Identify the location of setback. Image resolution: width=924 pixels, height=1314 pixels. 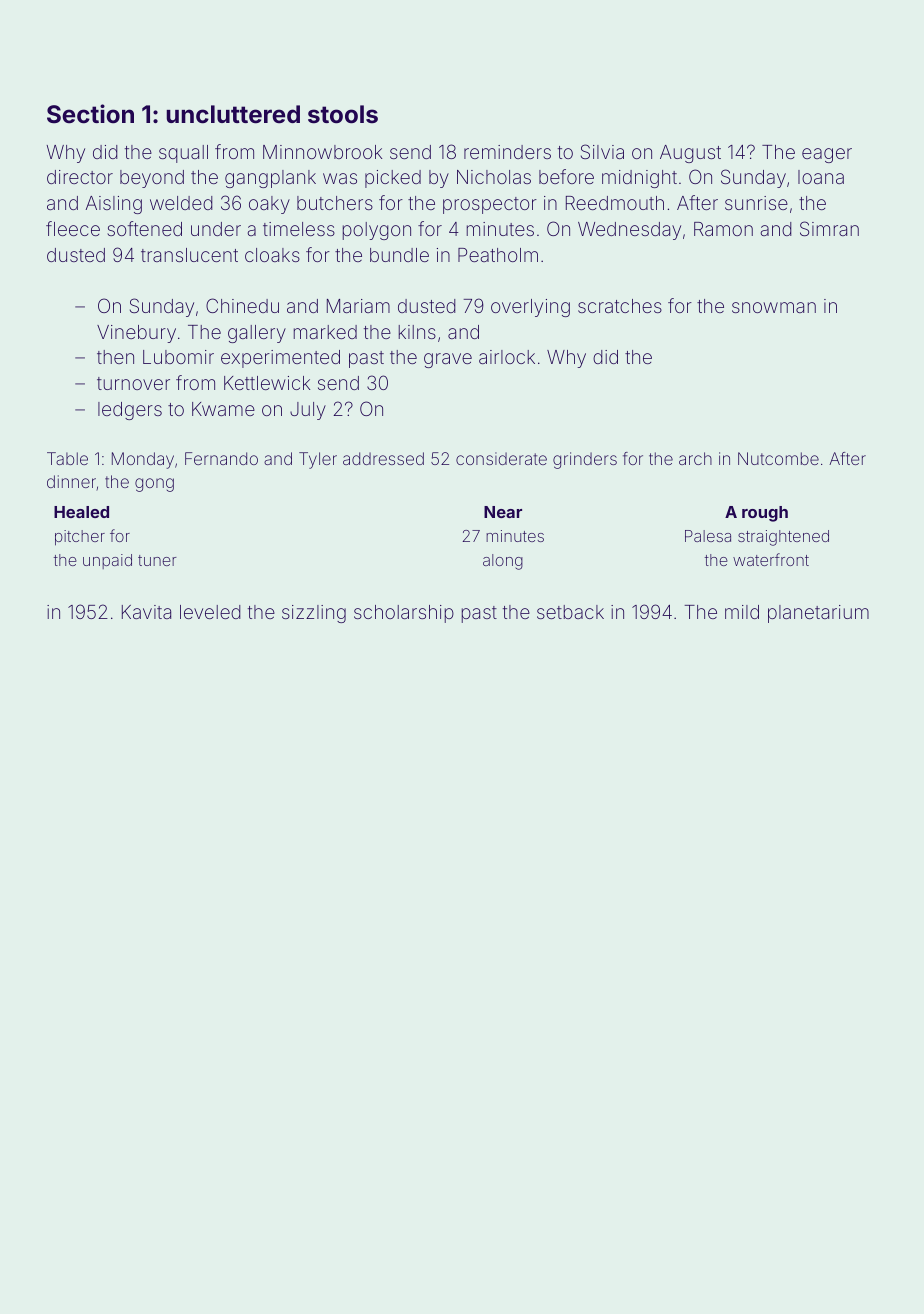
(570, 612).
